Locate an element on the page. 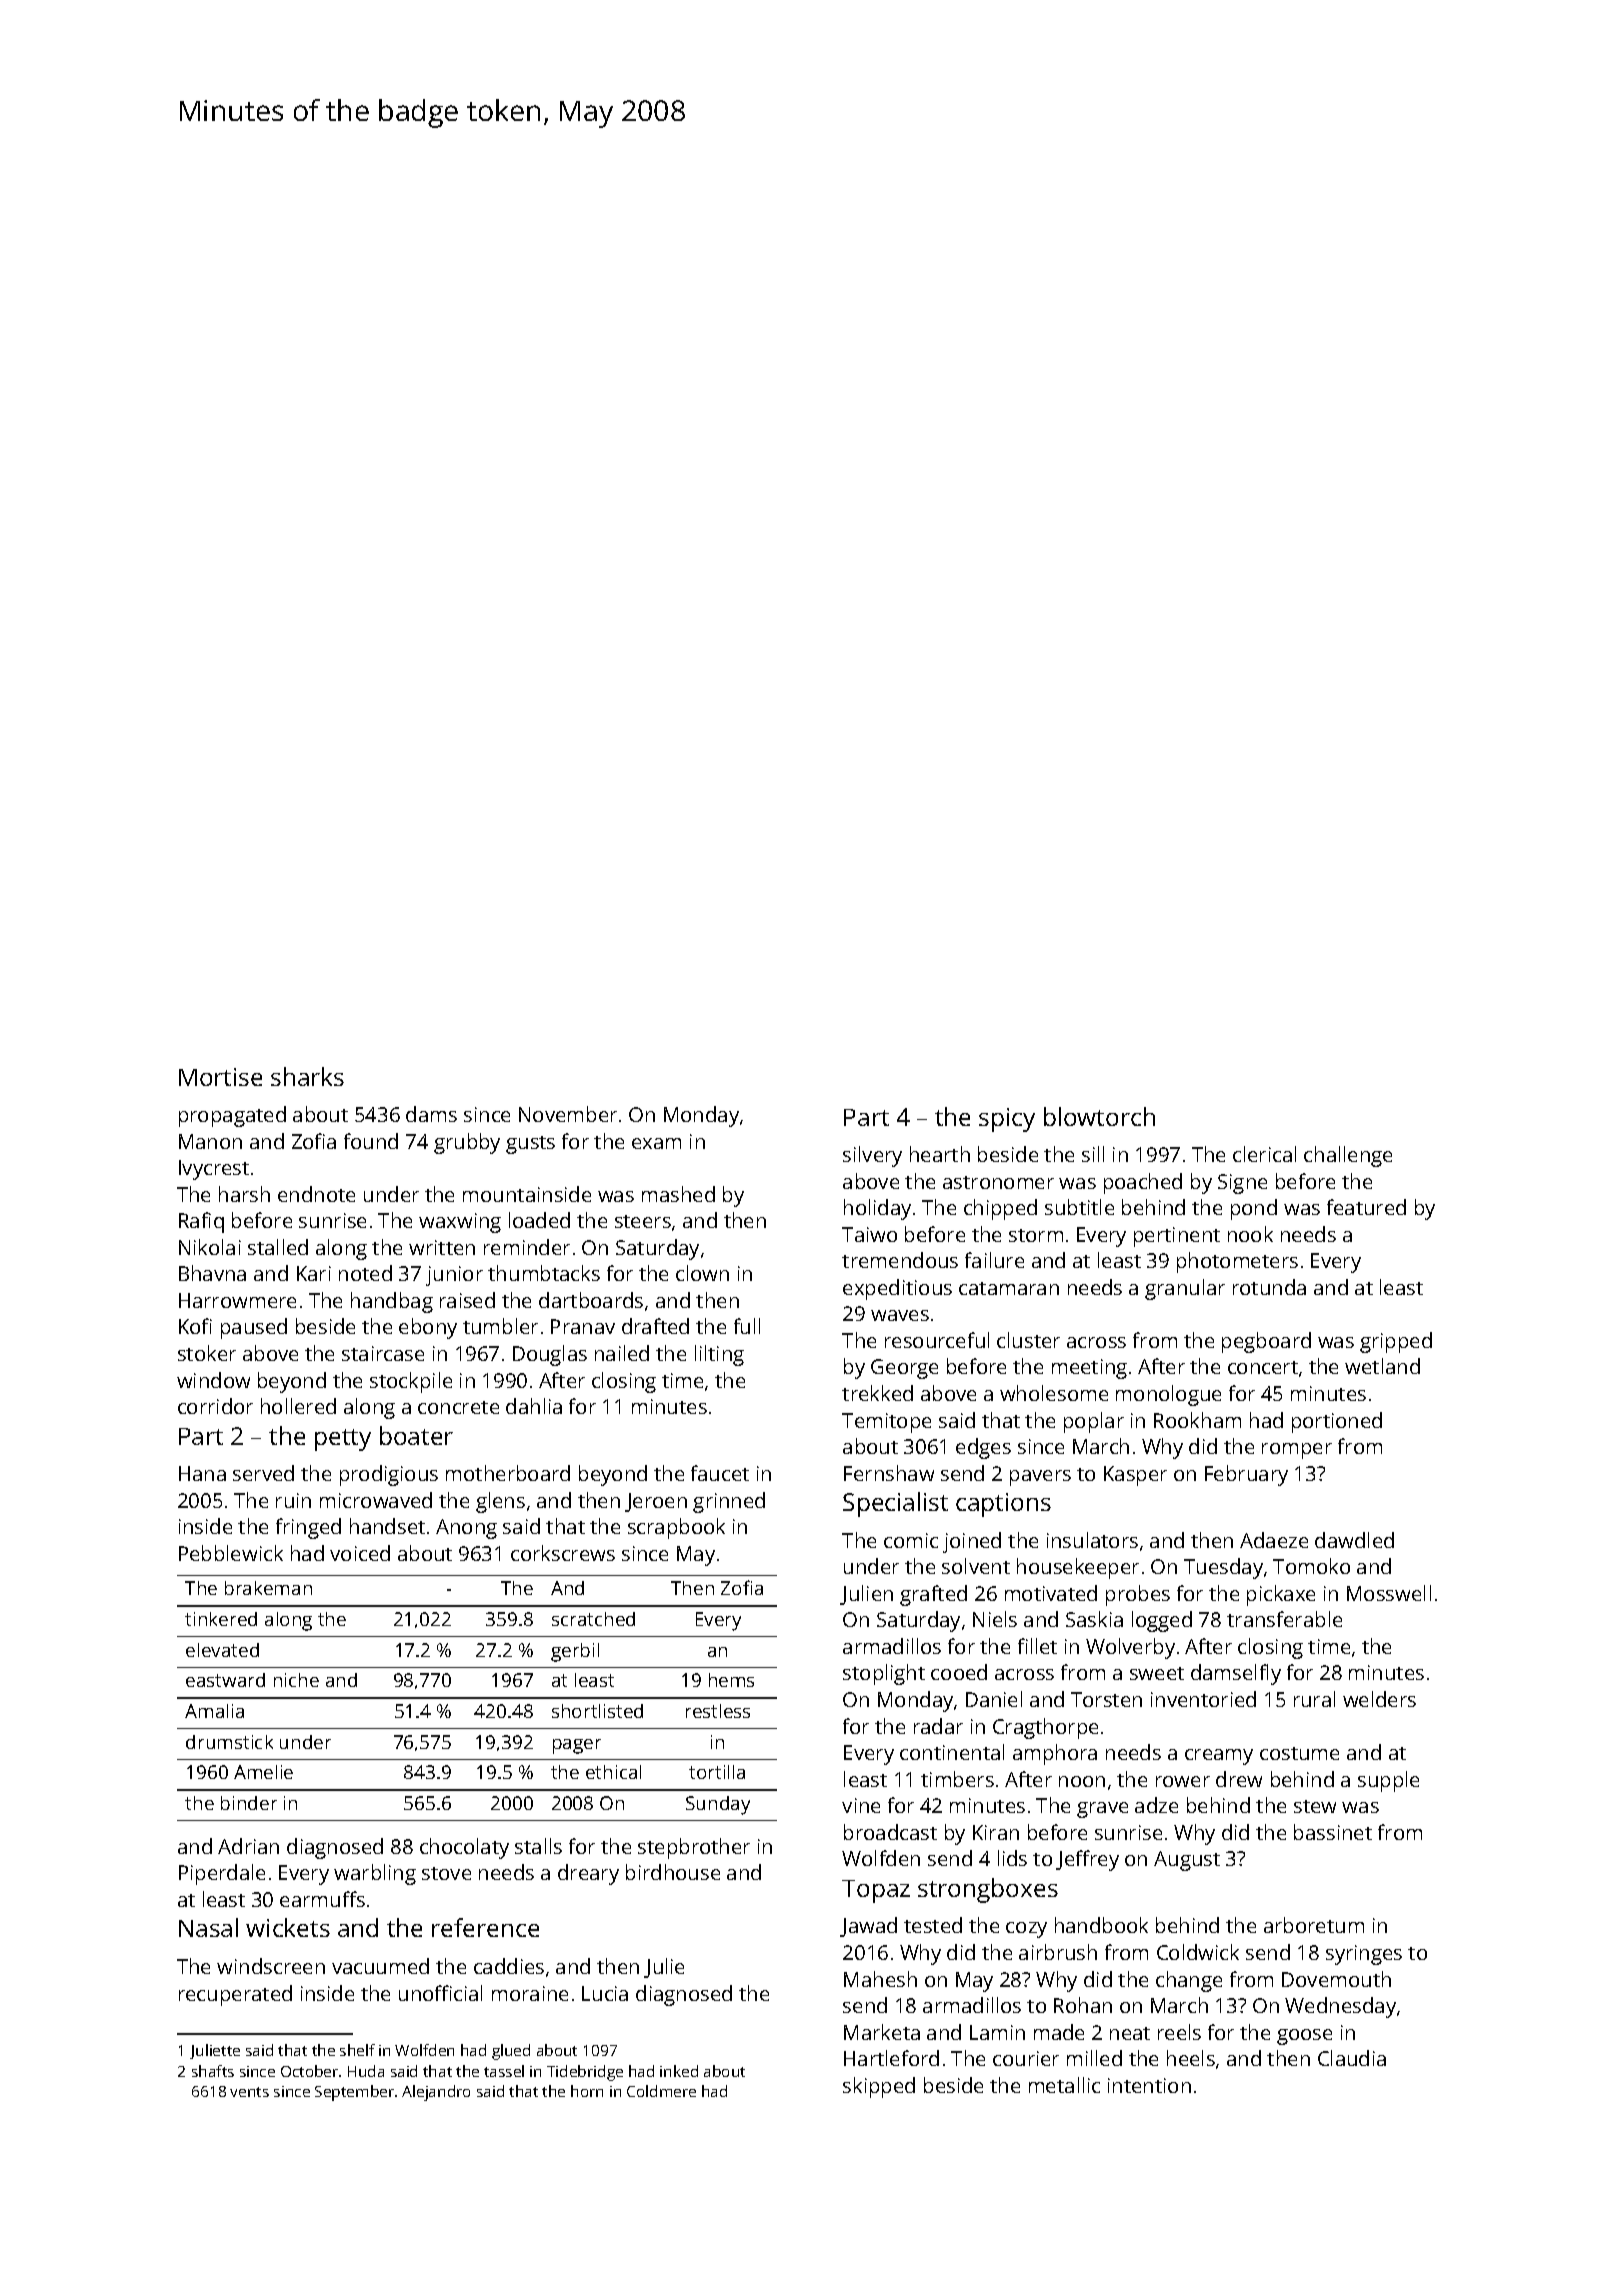  supple is located at coordinates (1388, 1781).
